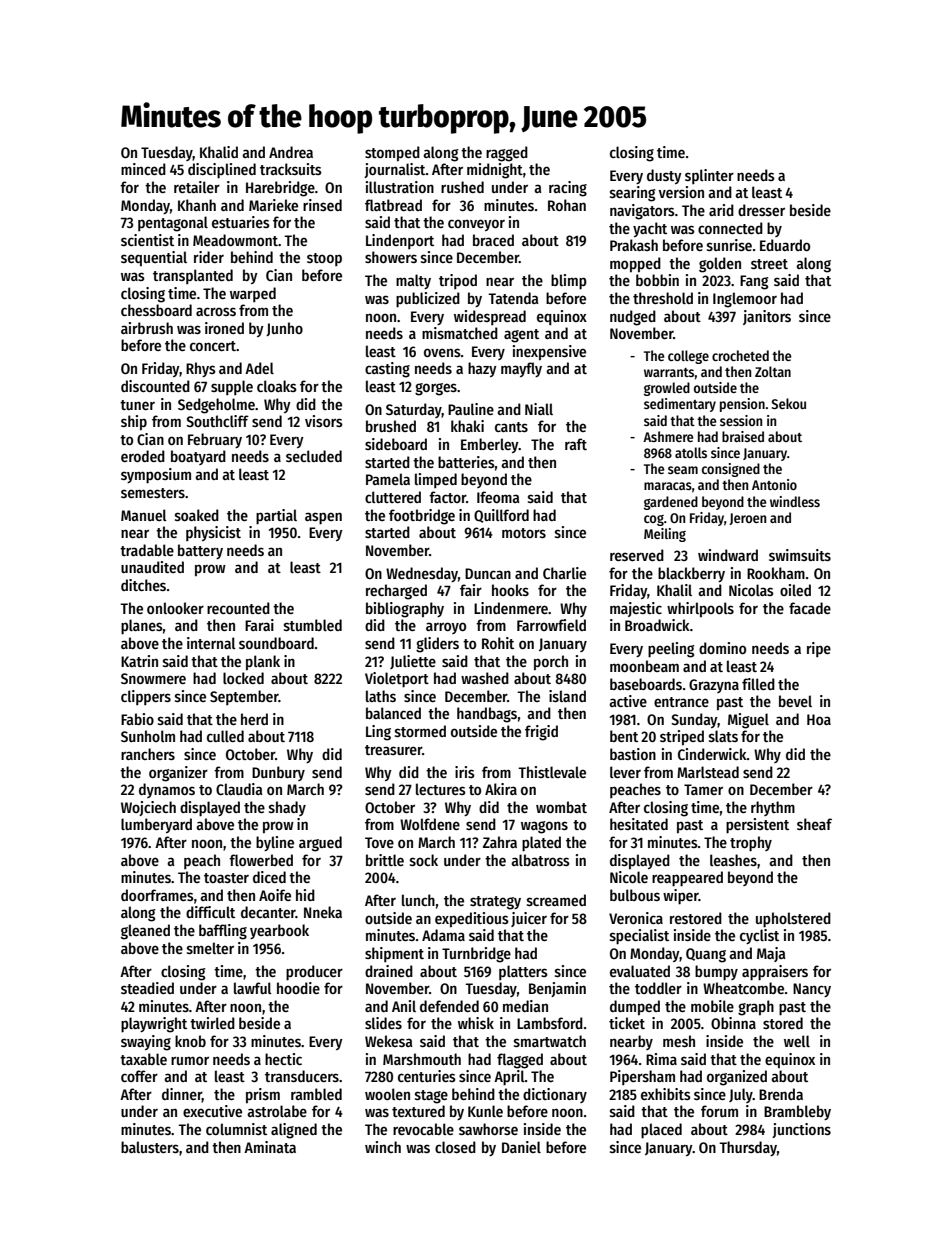  I want to click on coffer, so click(139, 1076).
